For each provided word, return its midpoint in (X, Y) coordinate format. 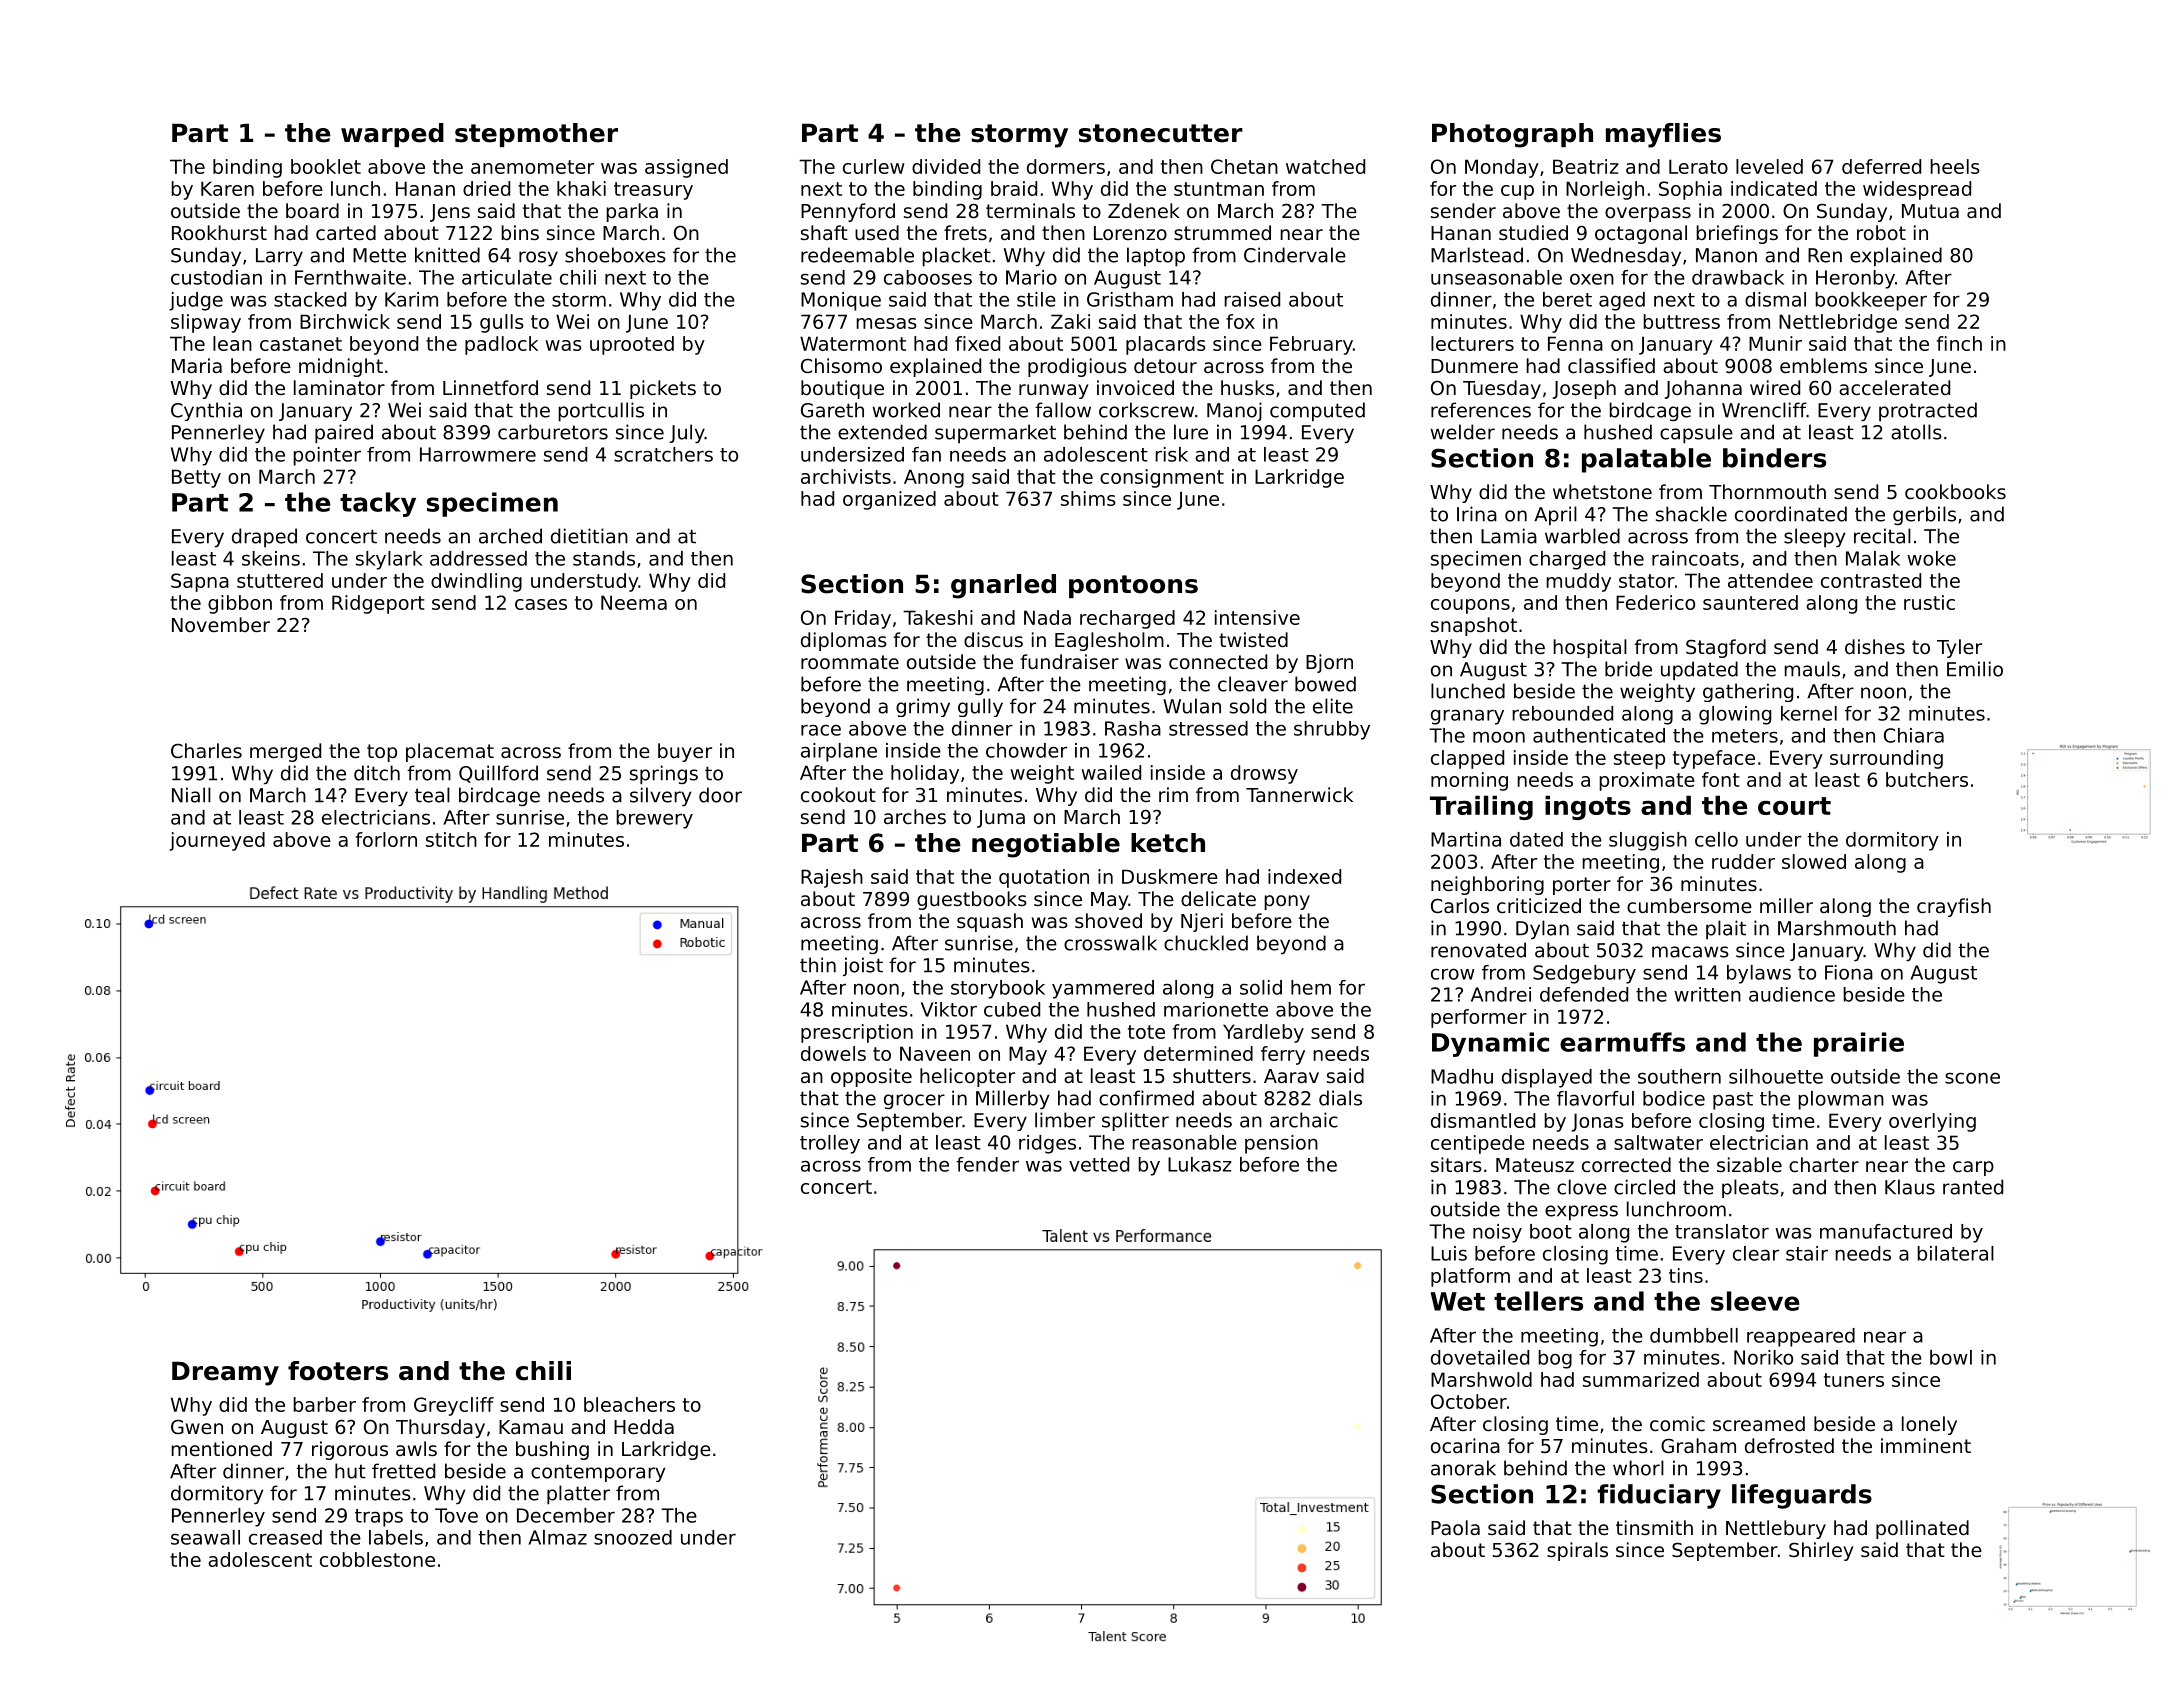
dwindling (476, 582)
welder (1463, 432)
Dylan (1542, 929)
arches (915, 816)
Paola (1455, 1527)
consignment (1162, 478)
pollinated (1922, 1529)
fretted (403, 1471)
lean (232, 343)
